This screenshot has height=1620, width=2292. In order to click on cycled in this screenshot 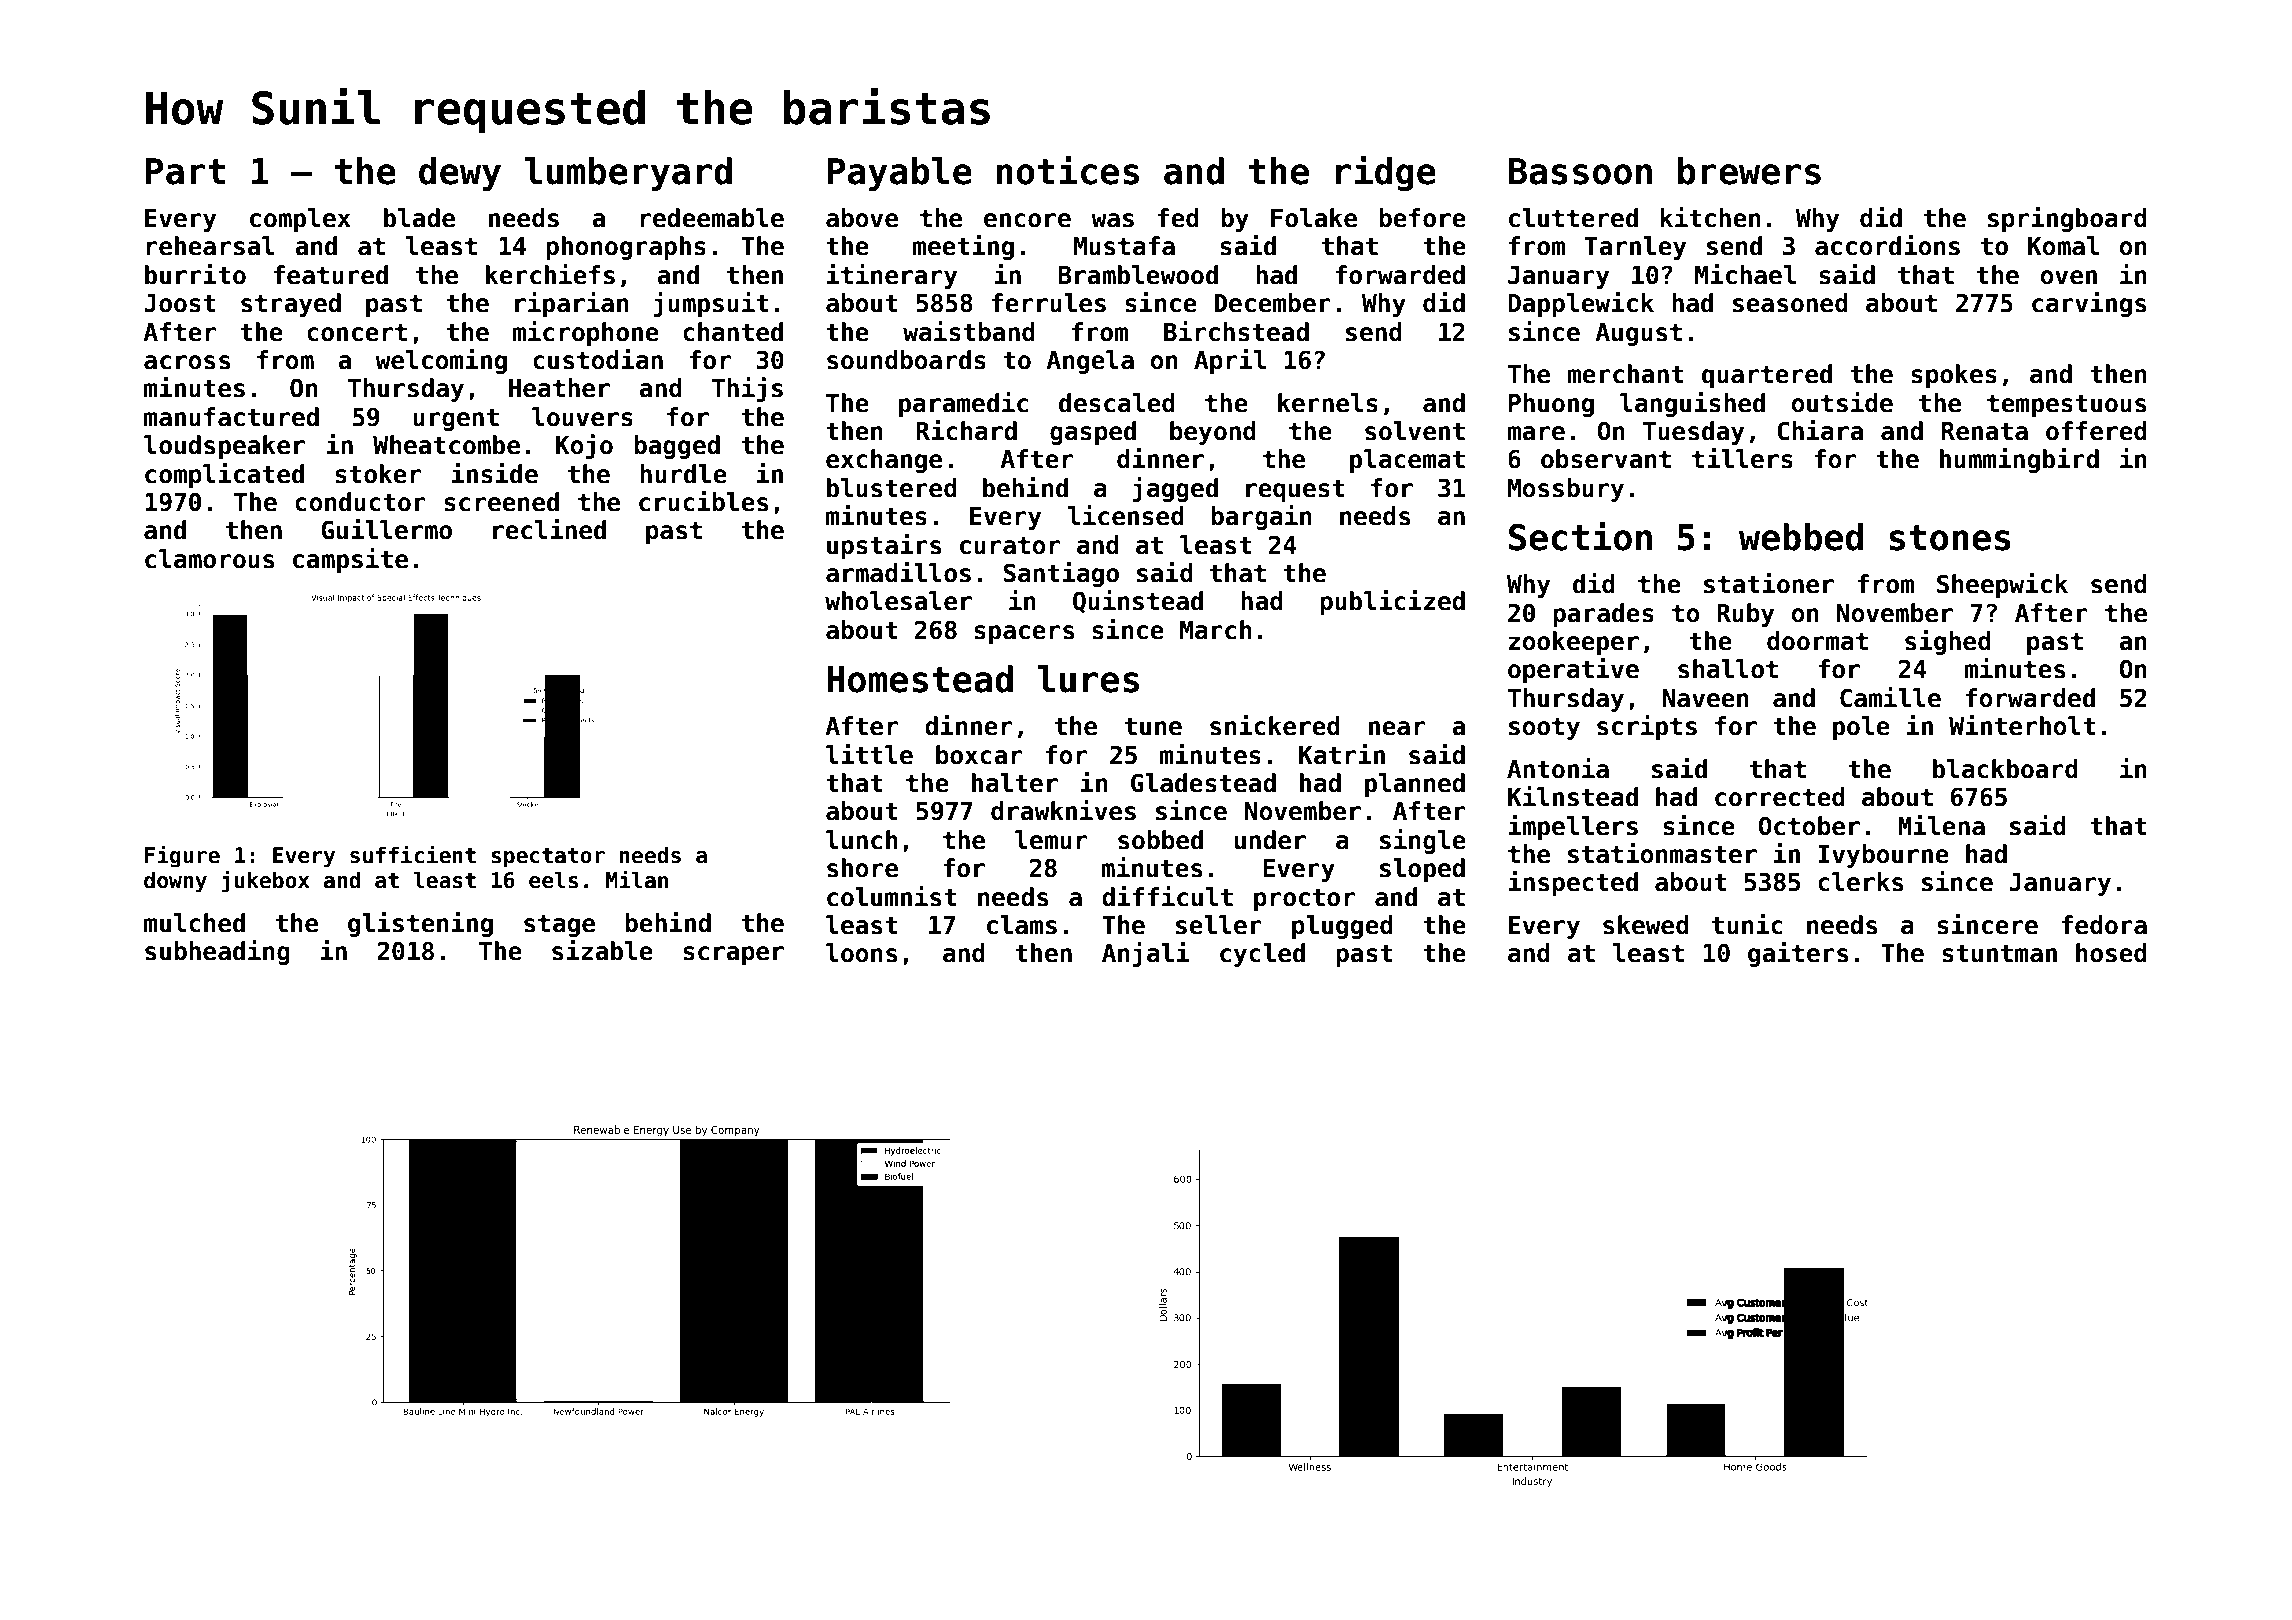, I will do `click(1262, 955)`.
